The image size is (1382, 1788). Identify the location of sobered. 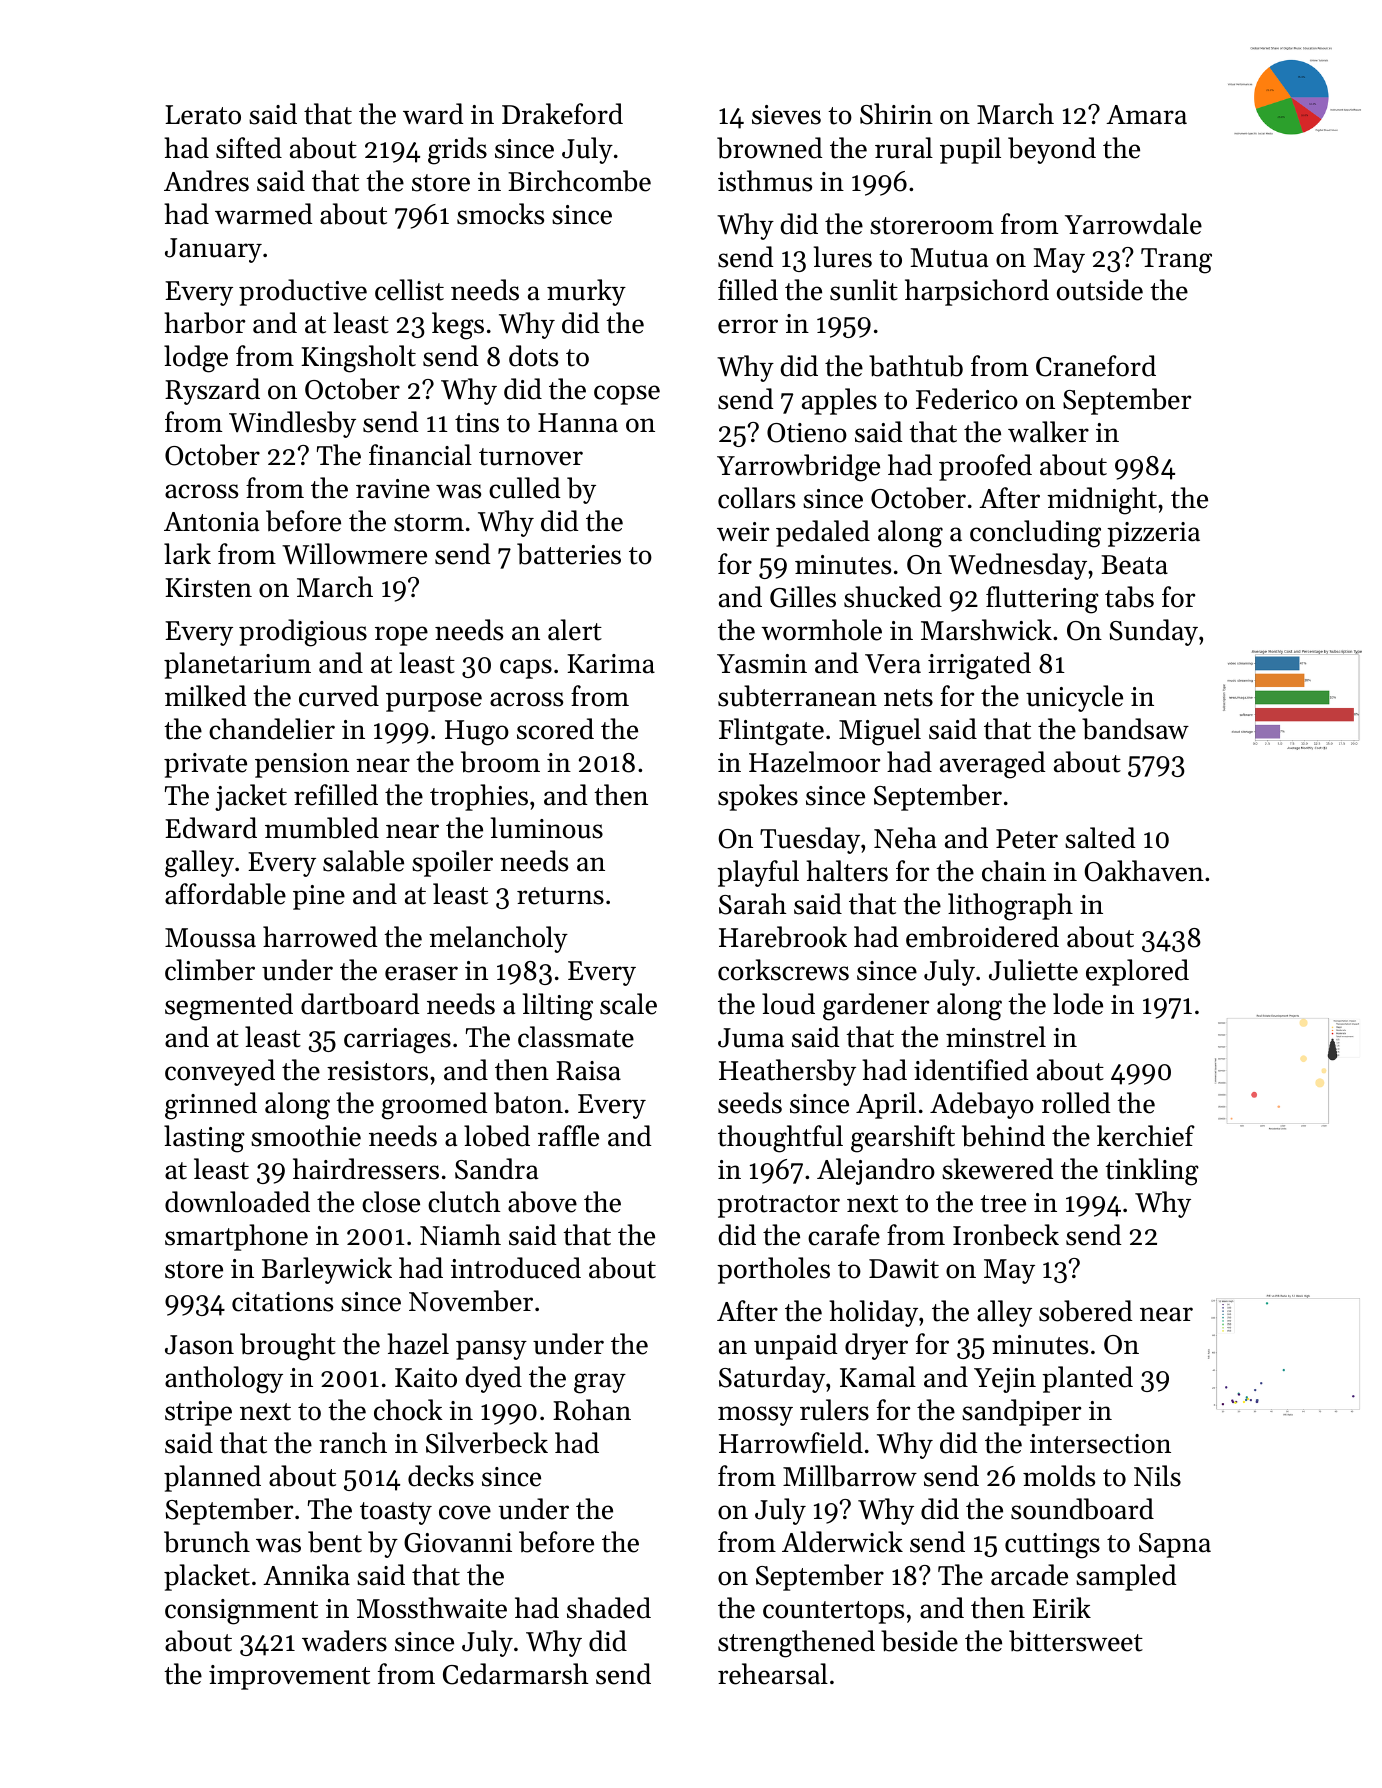
(1085, 1311).
